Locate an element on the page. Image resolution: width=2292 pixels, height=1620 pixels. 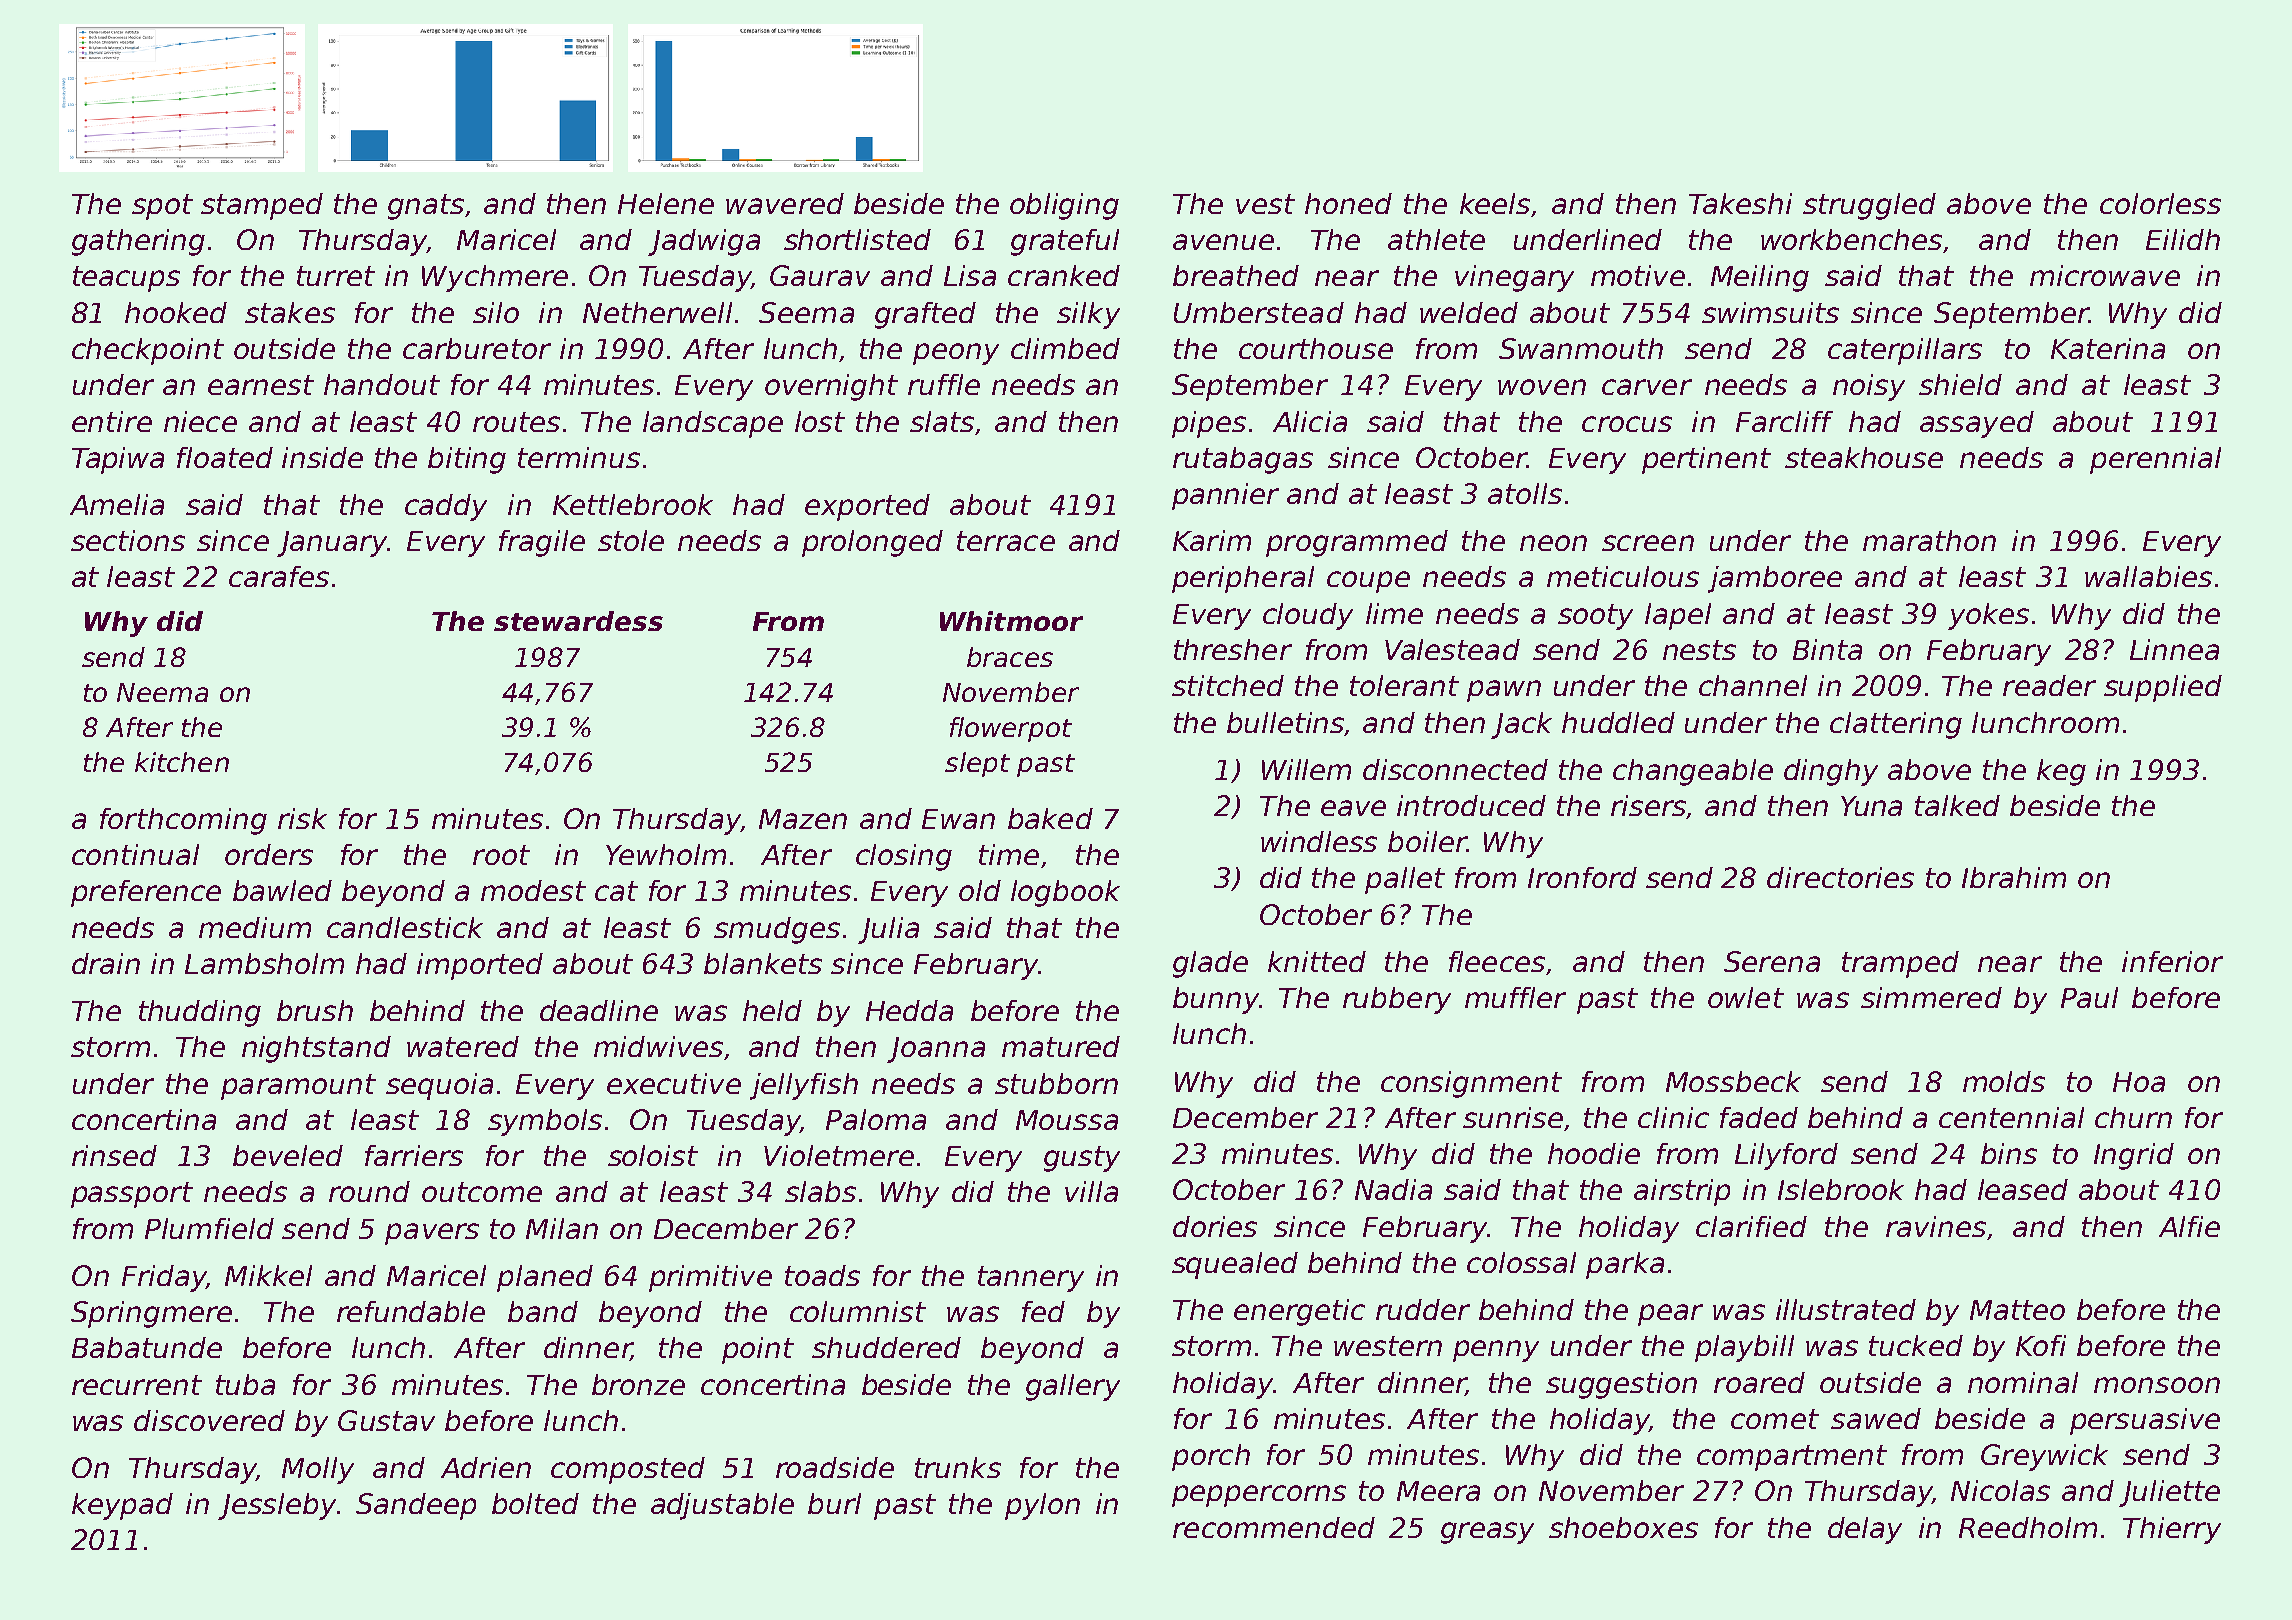
vest is located at coordinates (1265, 204).
